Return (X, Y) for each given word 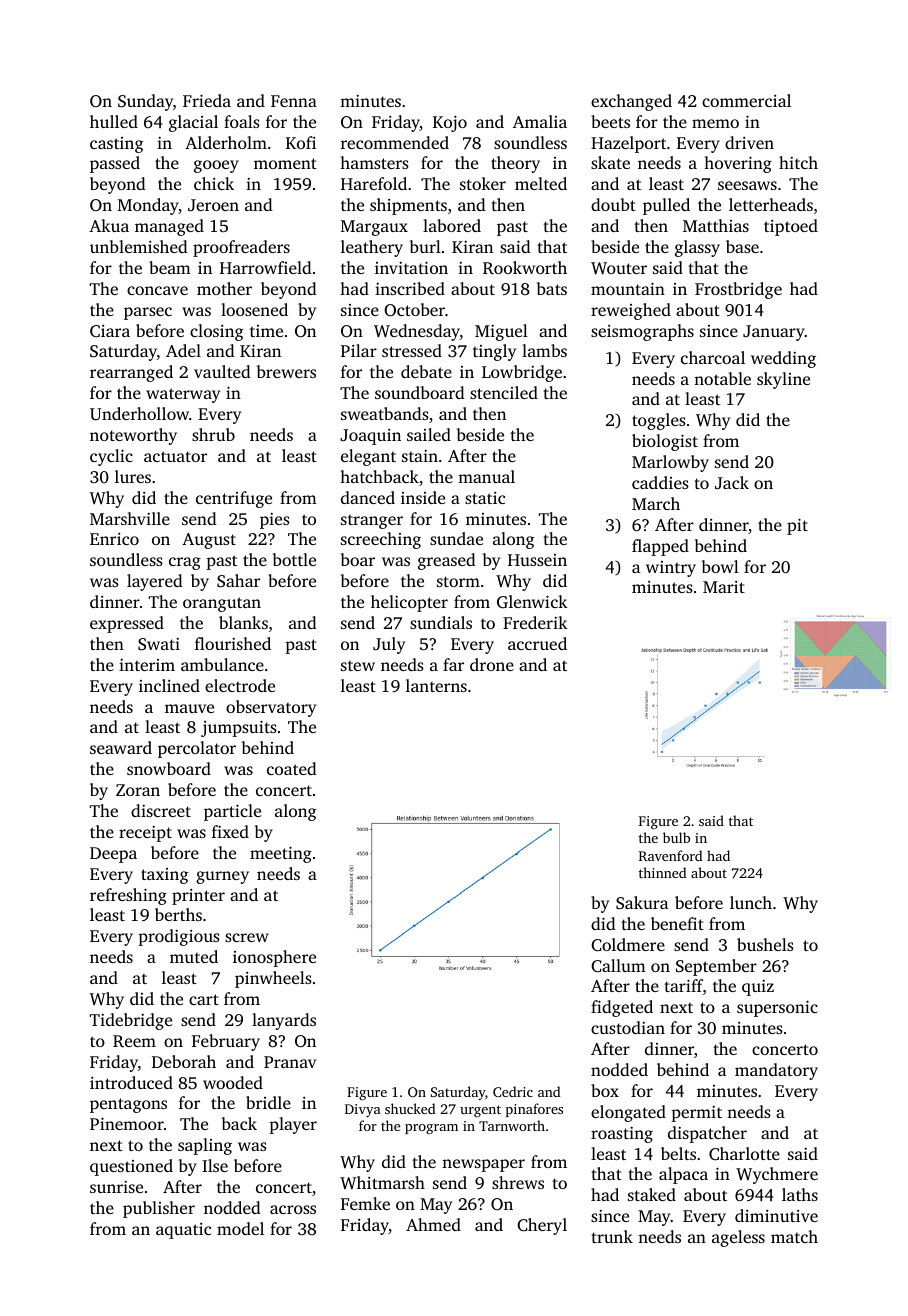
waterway (183, 395)
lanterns (436, 685)
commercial (746, 100)
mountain (628, 288)
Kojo (450, 123)
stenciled (504, 392)
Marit (724, 587)
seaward (121, 747)
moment (285, 163)
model (240, 1228)
